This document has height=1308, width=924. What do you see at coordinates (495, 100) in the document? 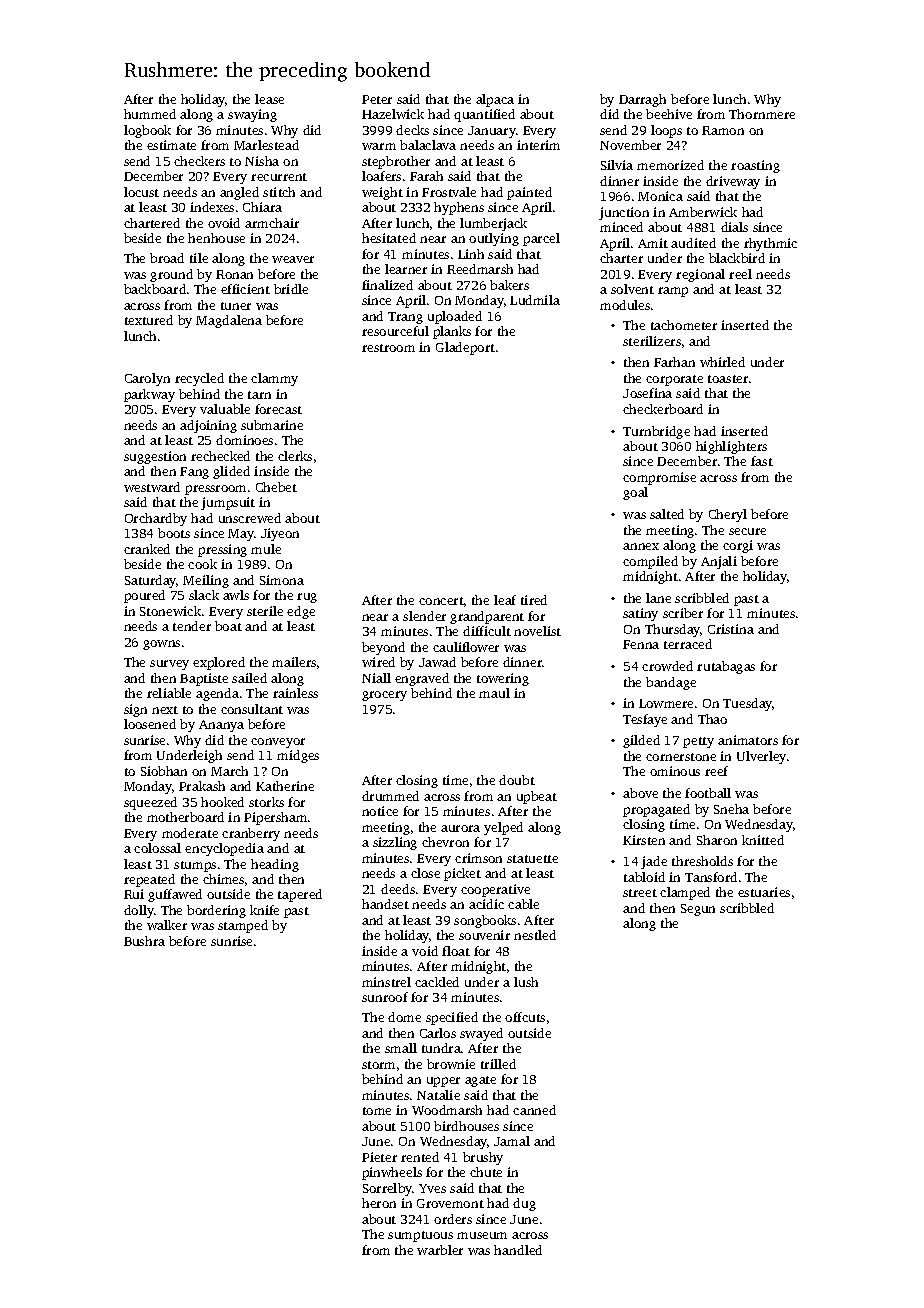
I see `alpaca` at bounding box center [495, 100].
